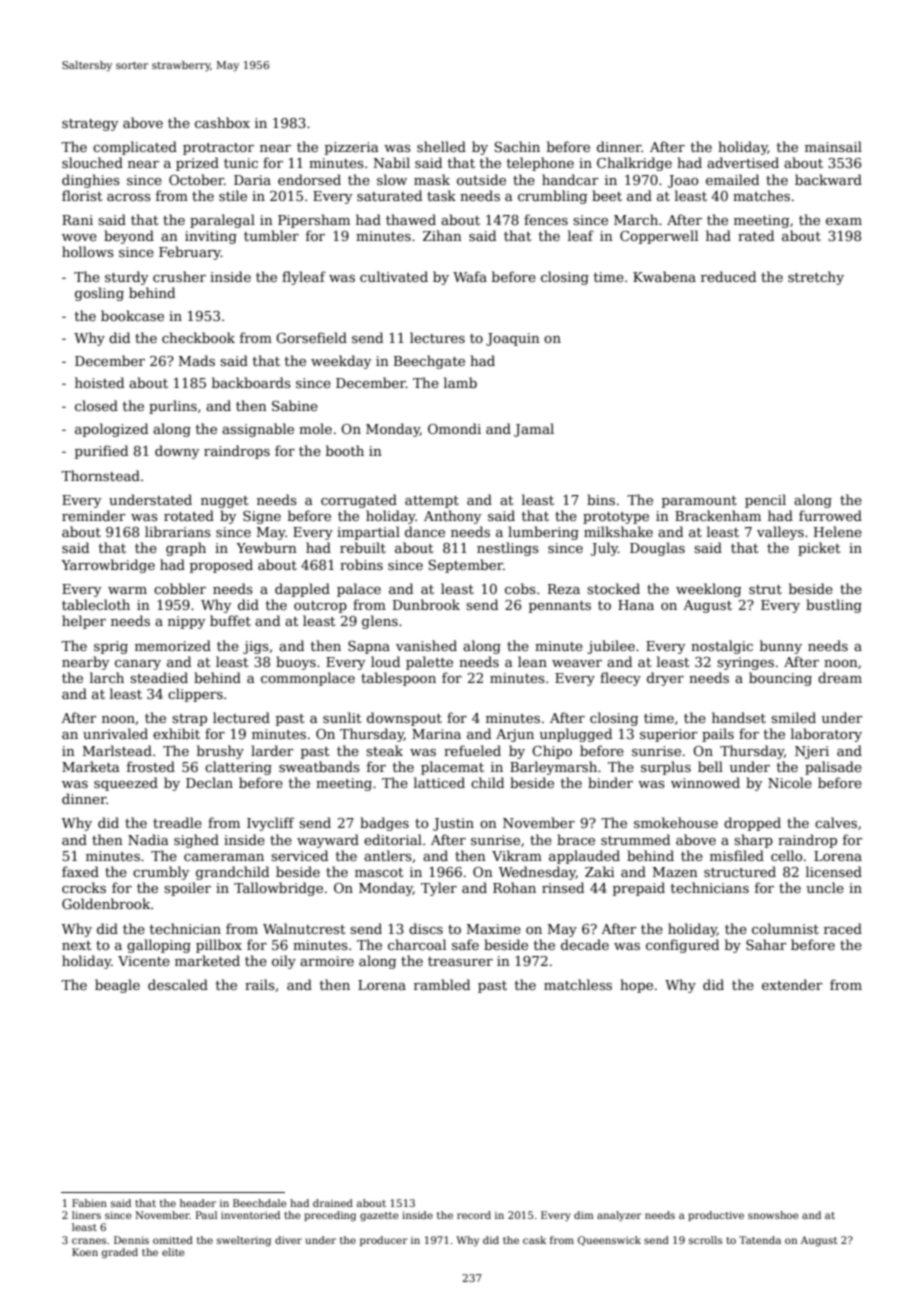  I want to click on paralegal, so click(222, 221).
